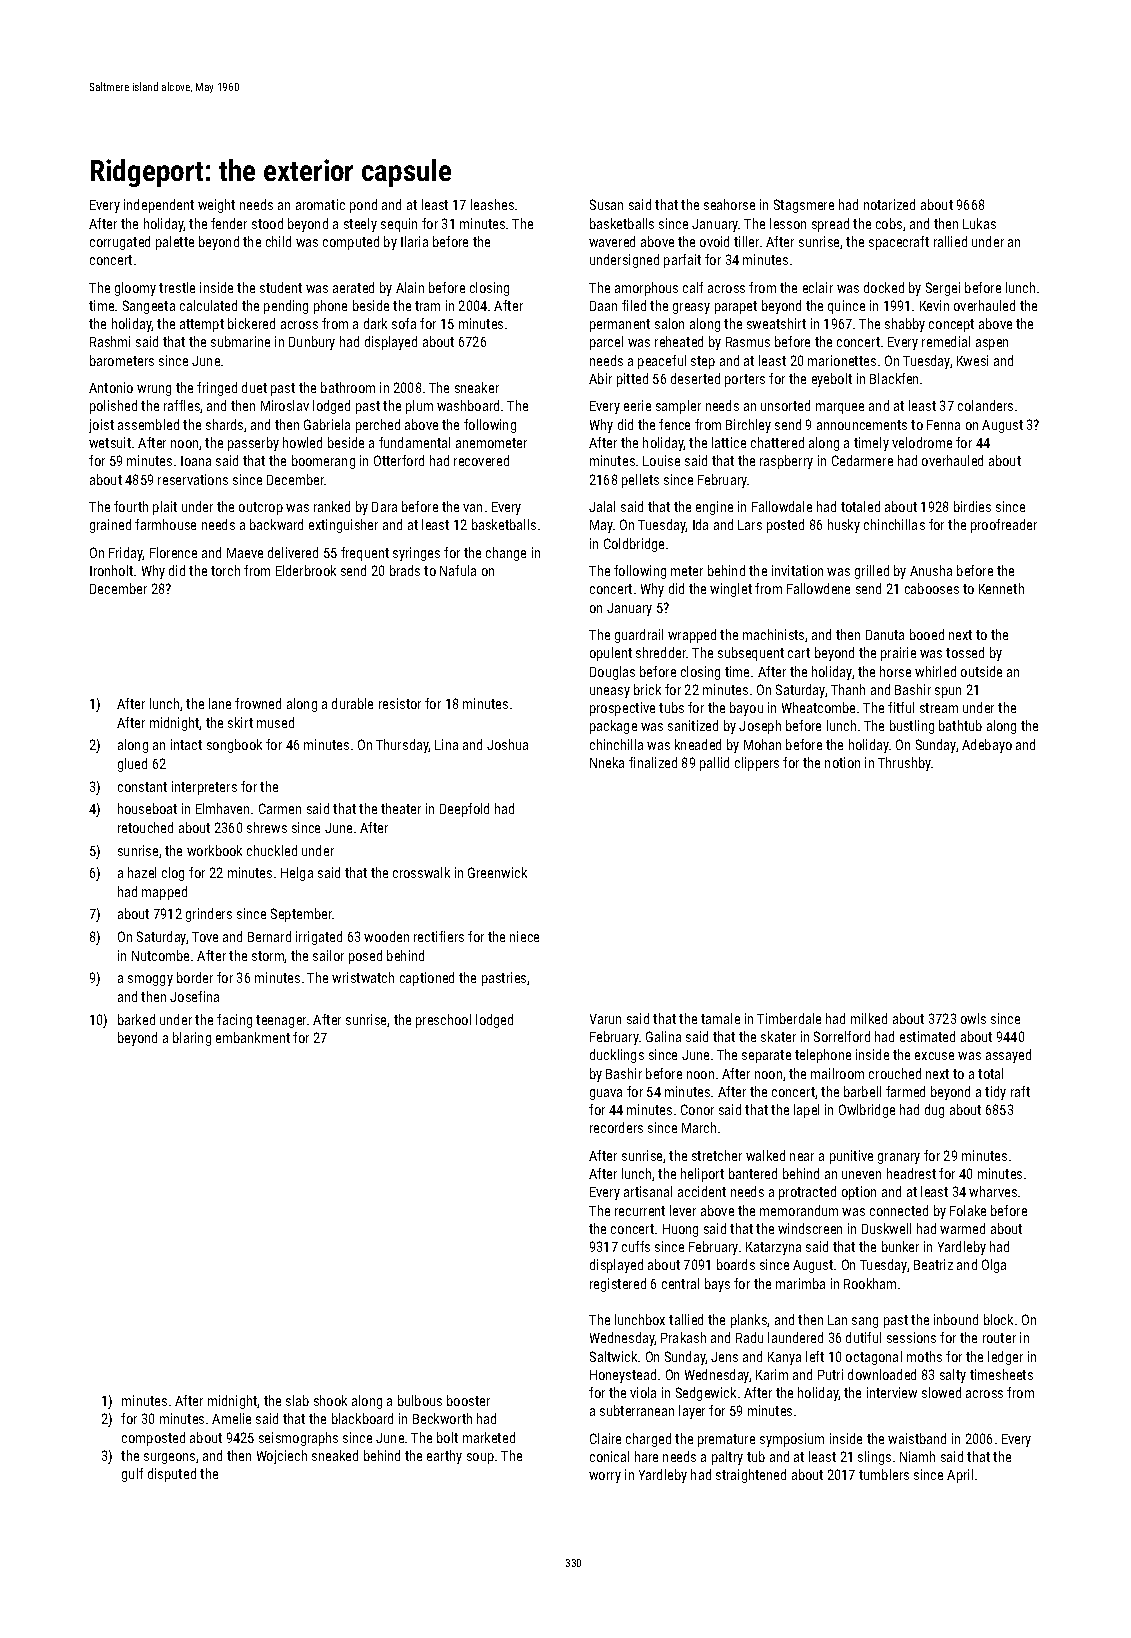 The height and width of the screenshot is (1638, 1131). Describe the element at coordinates (606, 204) in the screenshot. I see `Susan` at that location.
